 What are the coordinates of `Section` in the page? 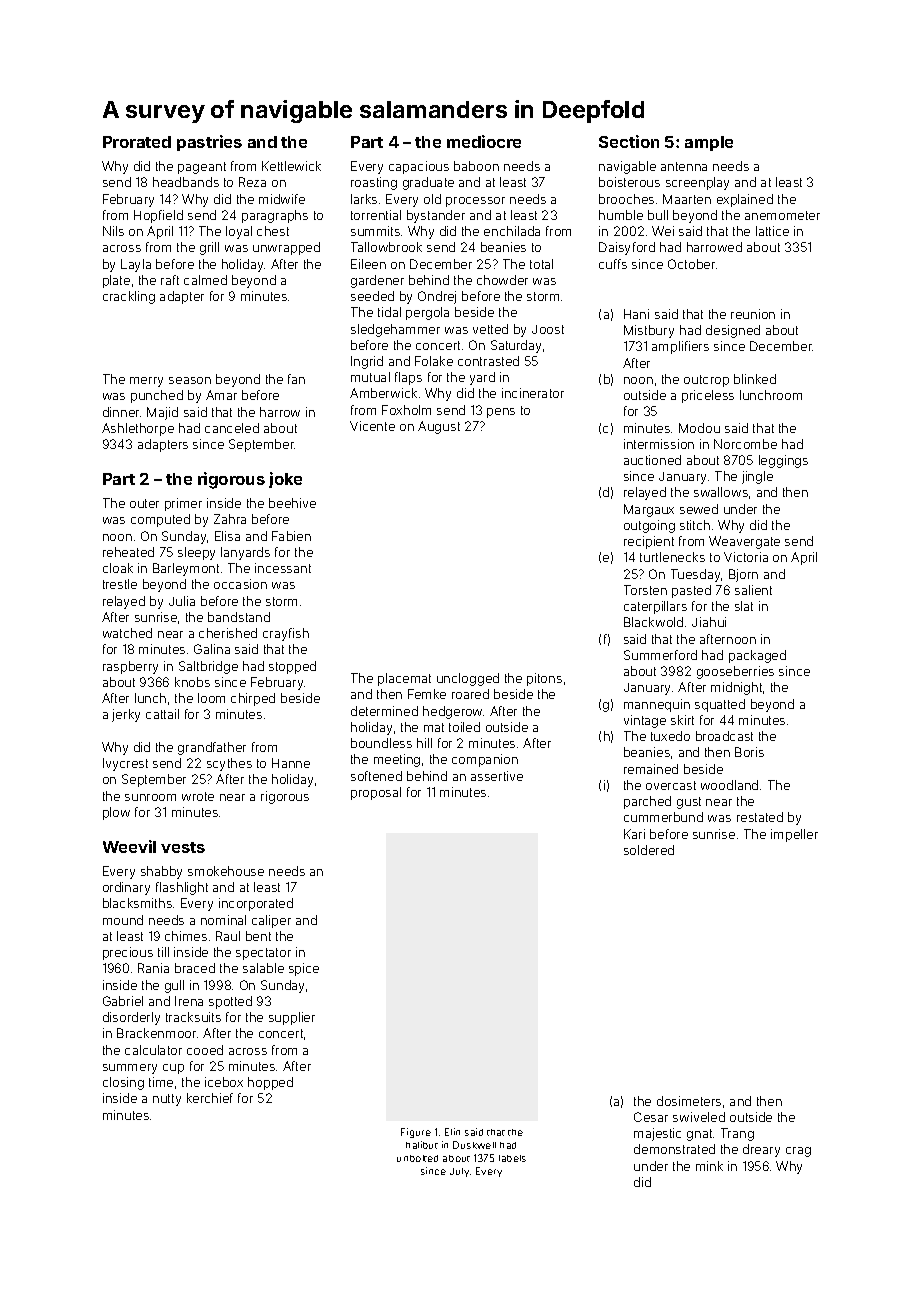 It's located at (629, 141).
